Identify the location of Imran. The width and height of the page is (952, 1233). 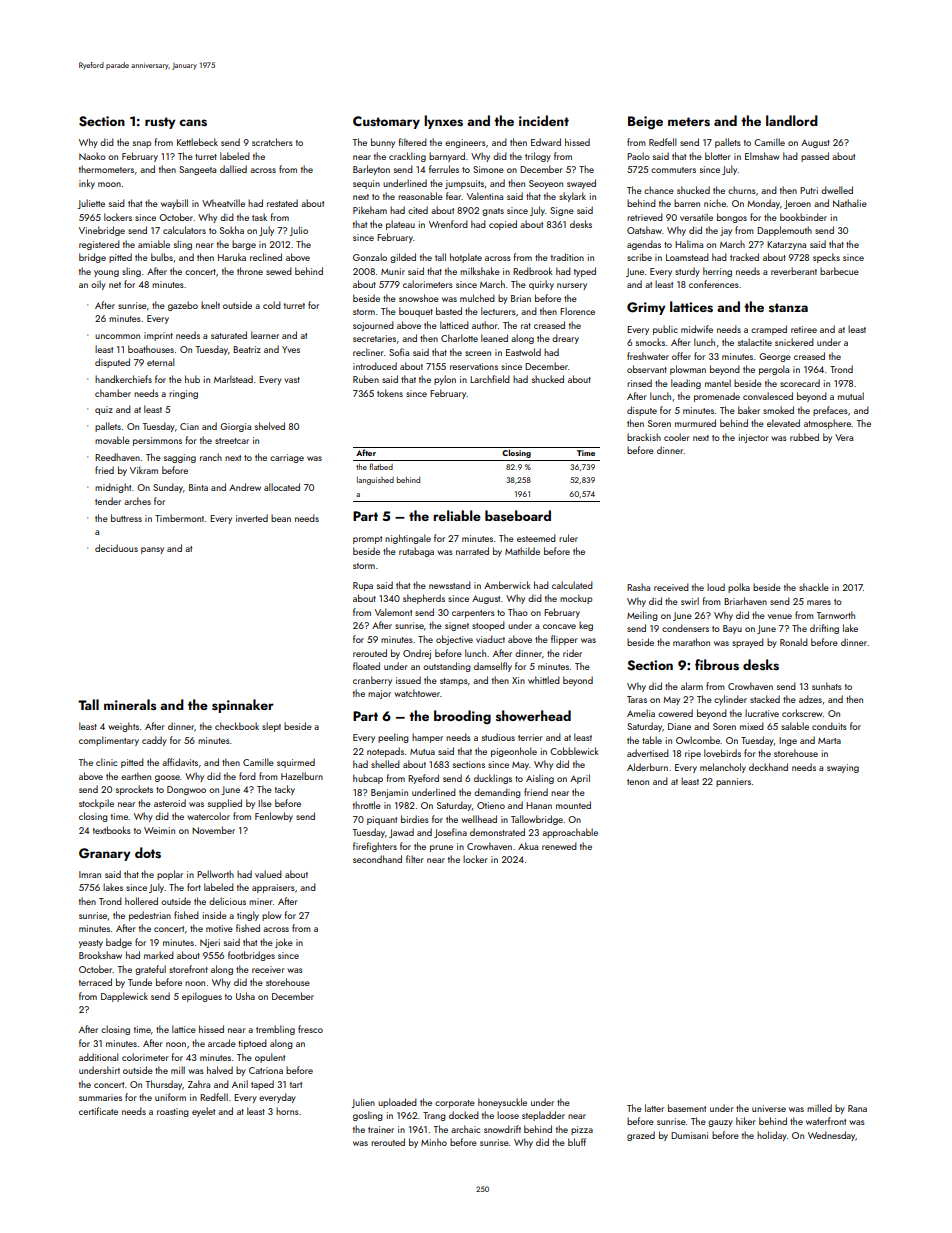
(90, 874).
